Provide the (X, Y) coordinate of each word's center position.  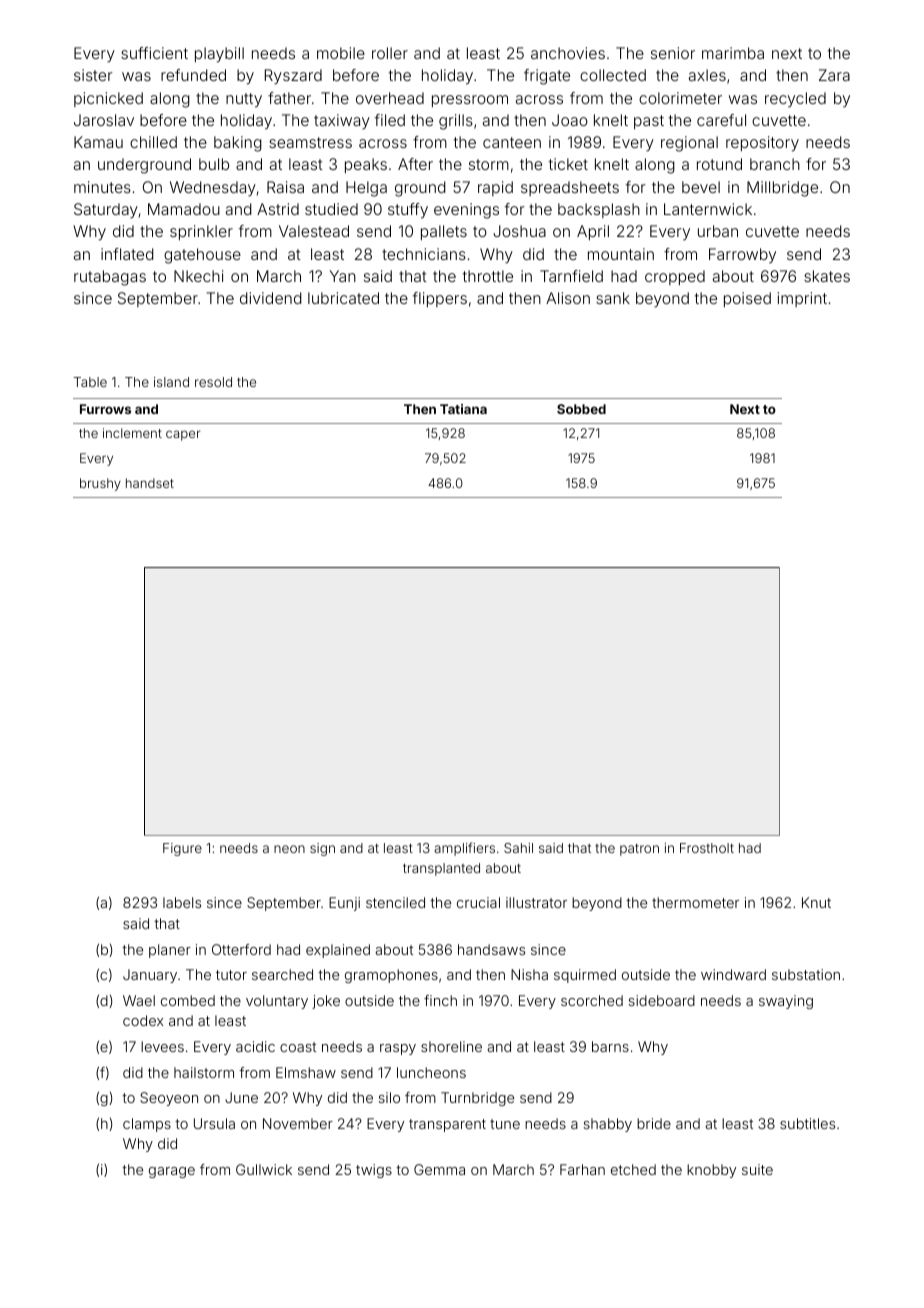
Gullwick (264, 1169)
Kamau (98, 142)
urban (718, 231)
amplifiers (464, 849)
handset (150, 483)
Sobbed (581, 409)
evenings (466, 211)
